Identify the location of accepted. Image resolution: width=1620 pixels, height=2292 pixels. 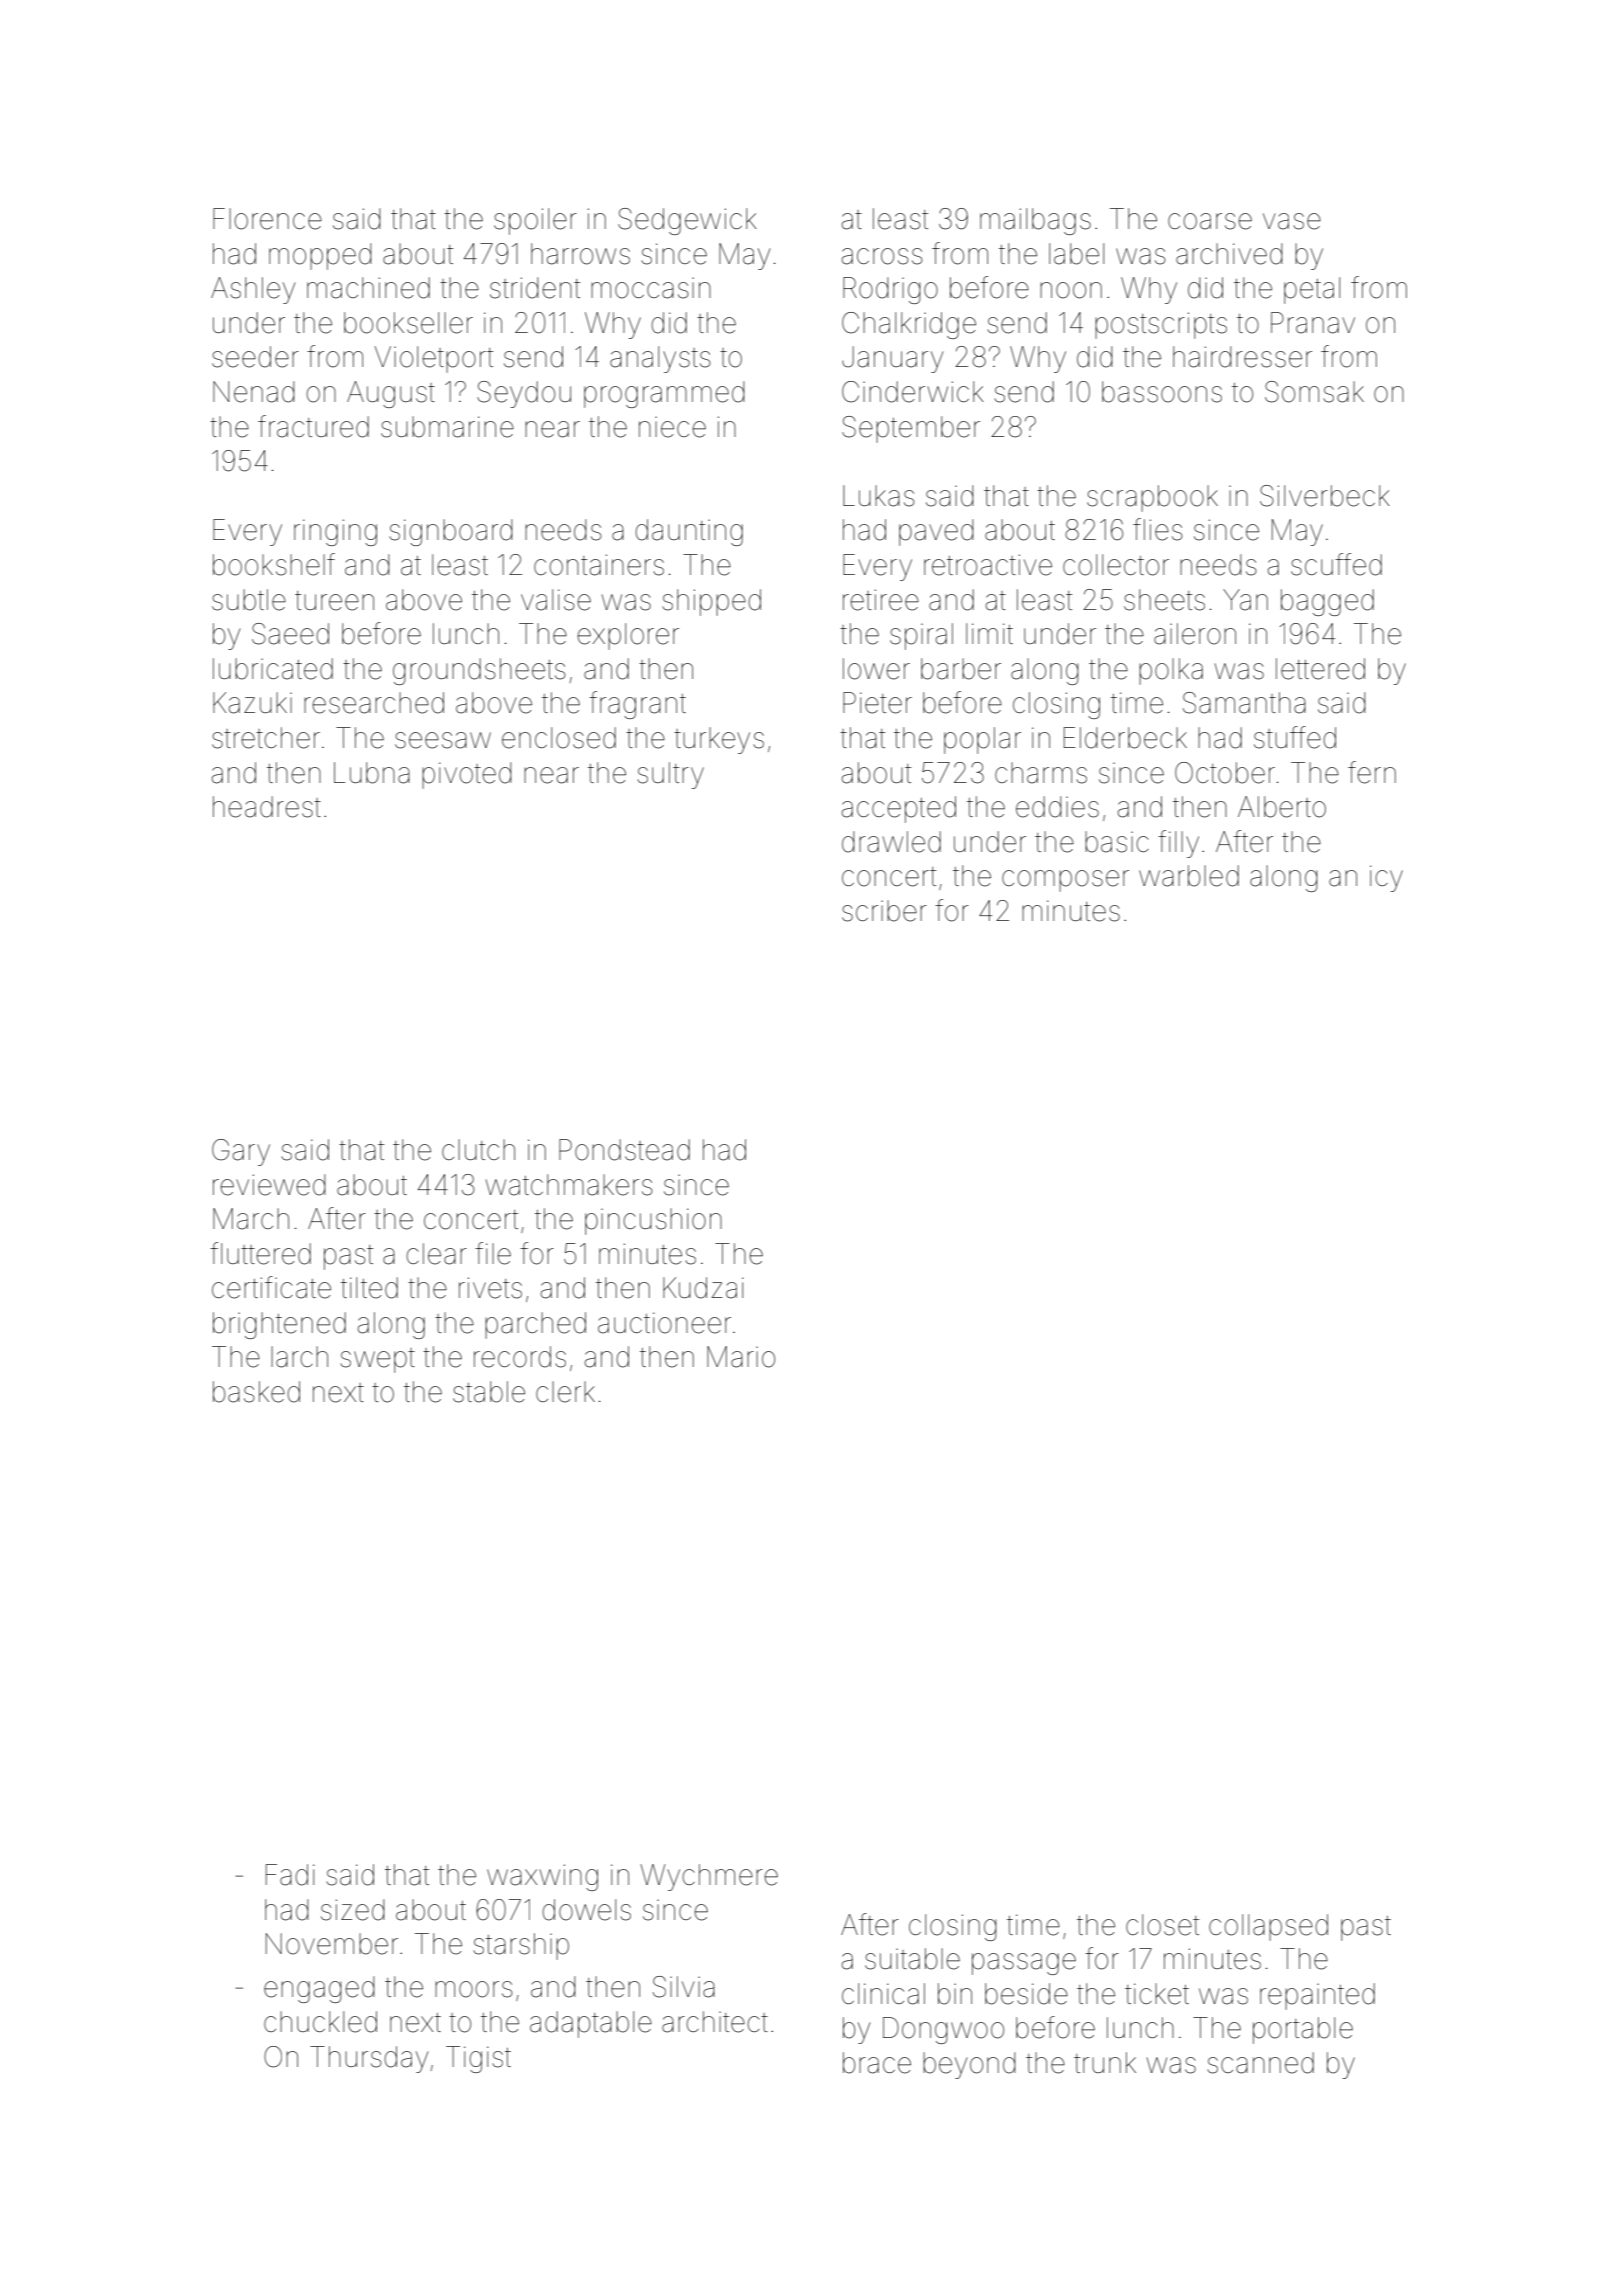
(899, 809).
